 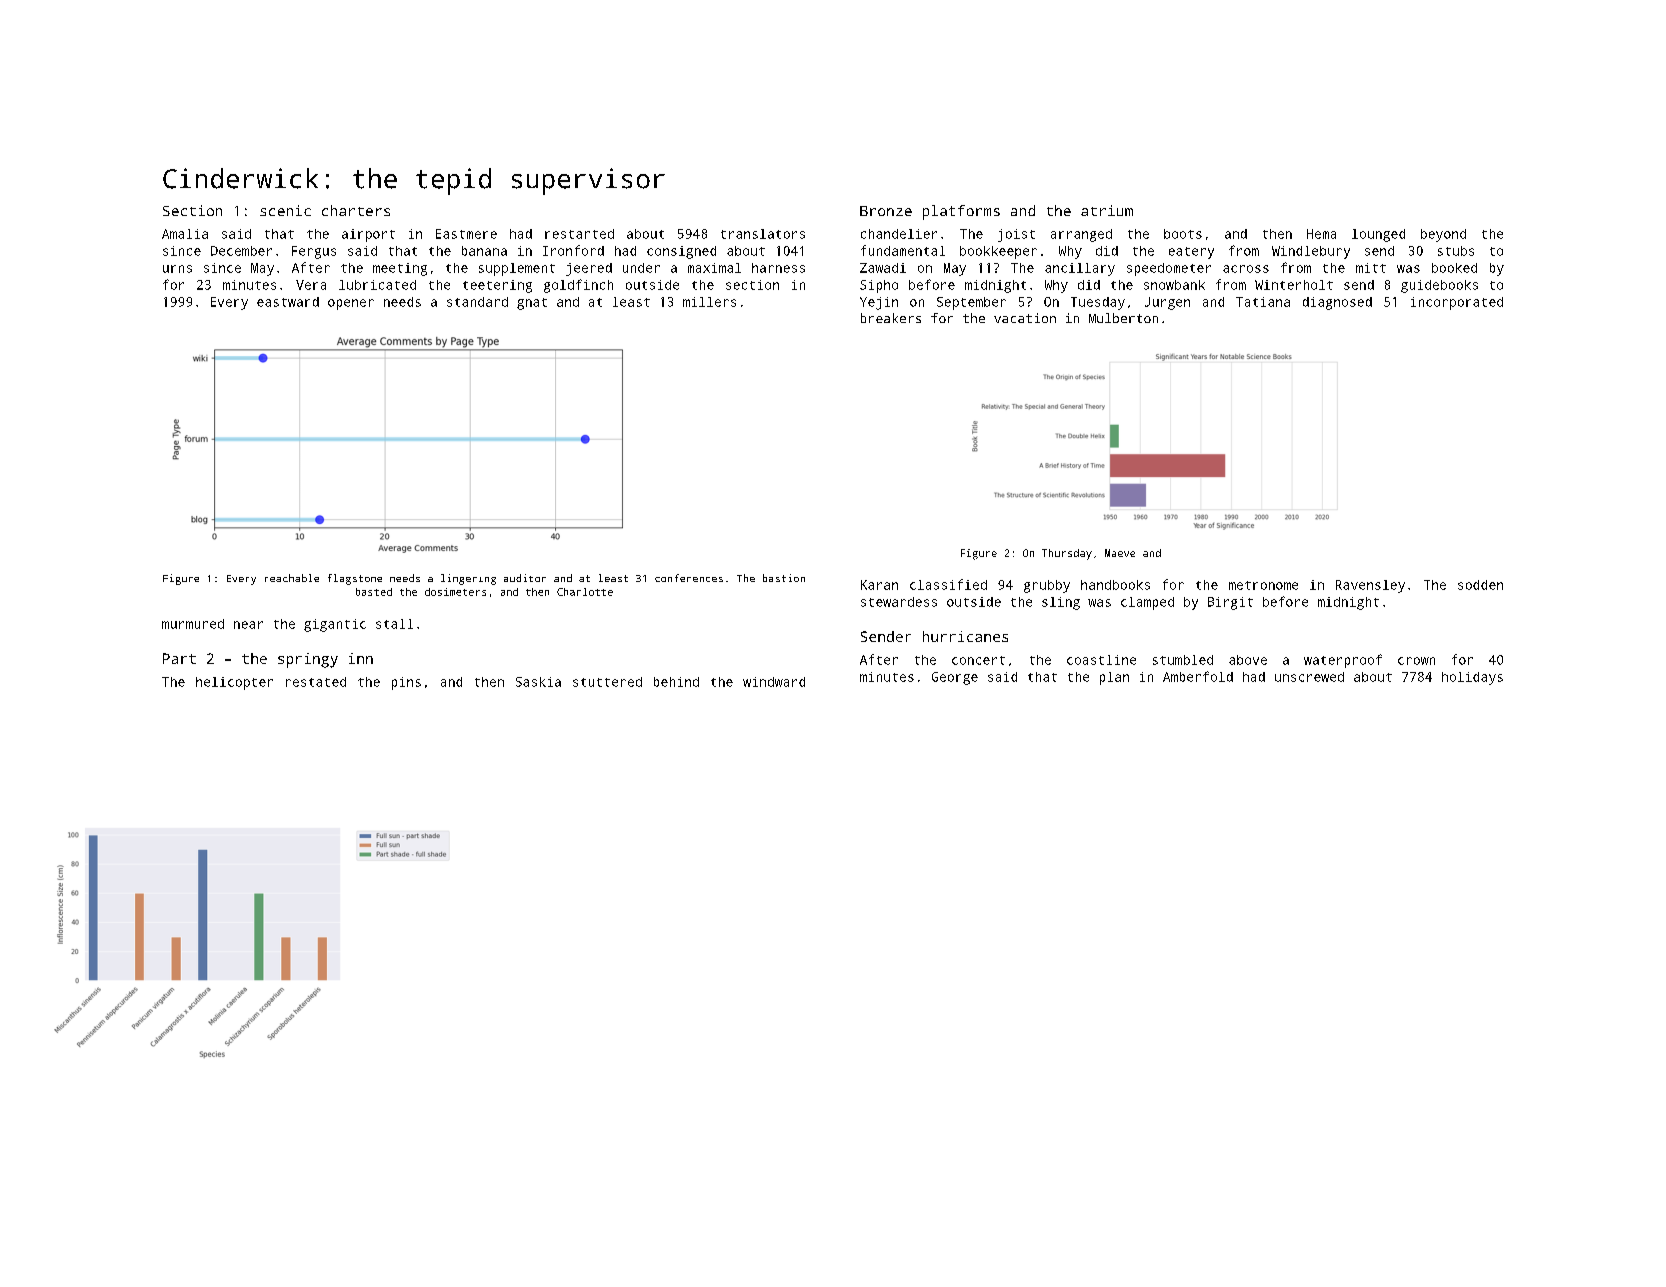 I want to click on grubby, so click(x=1047, y=586).
